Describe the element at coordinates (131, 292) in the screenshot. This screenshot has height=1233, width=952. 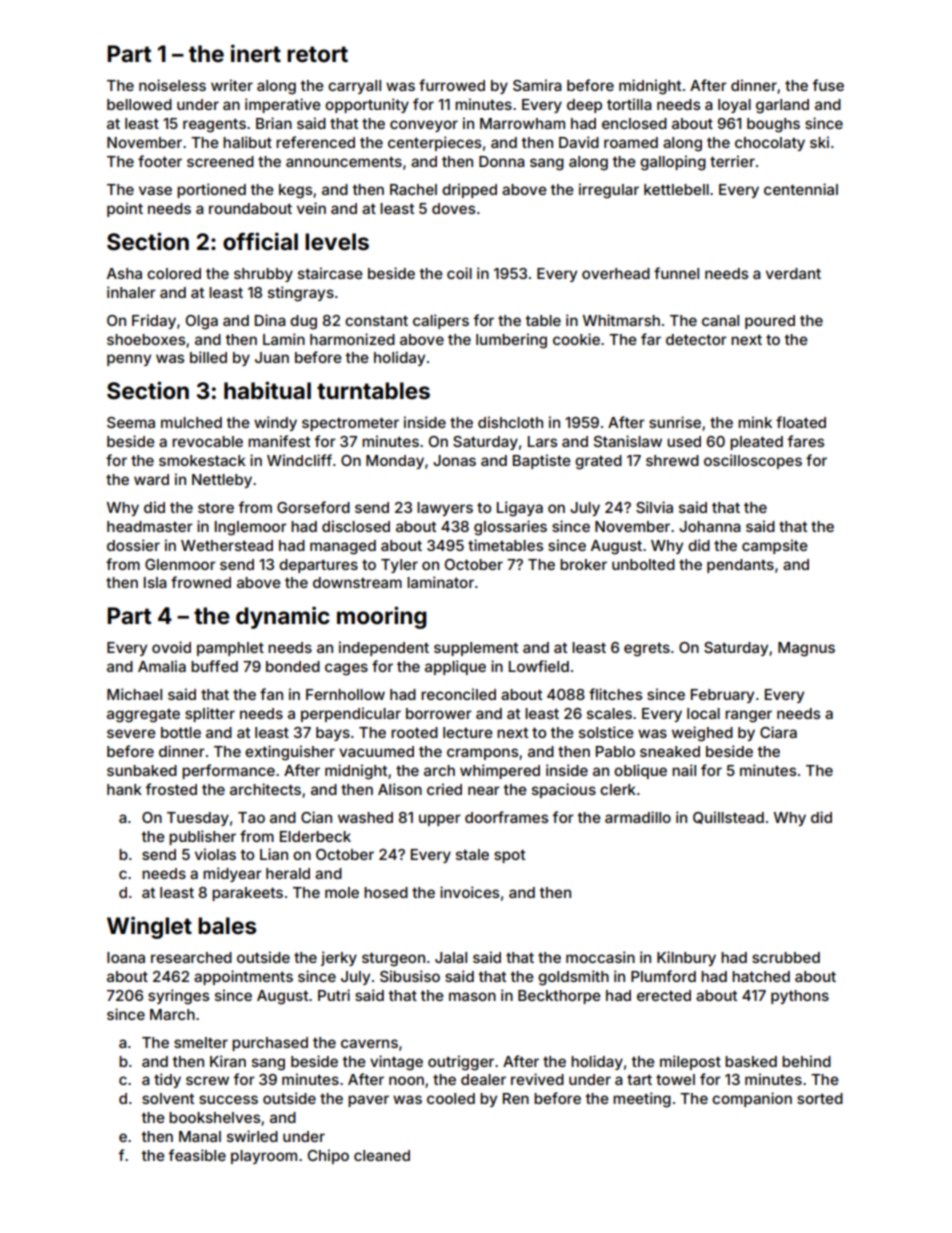
I see `inhaler` at that location.
